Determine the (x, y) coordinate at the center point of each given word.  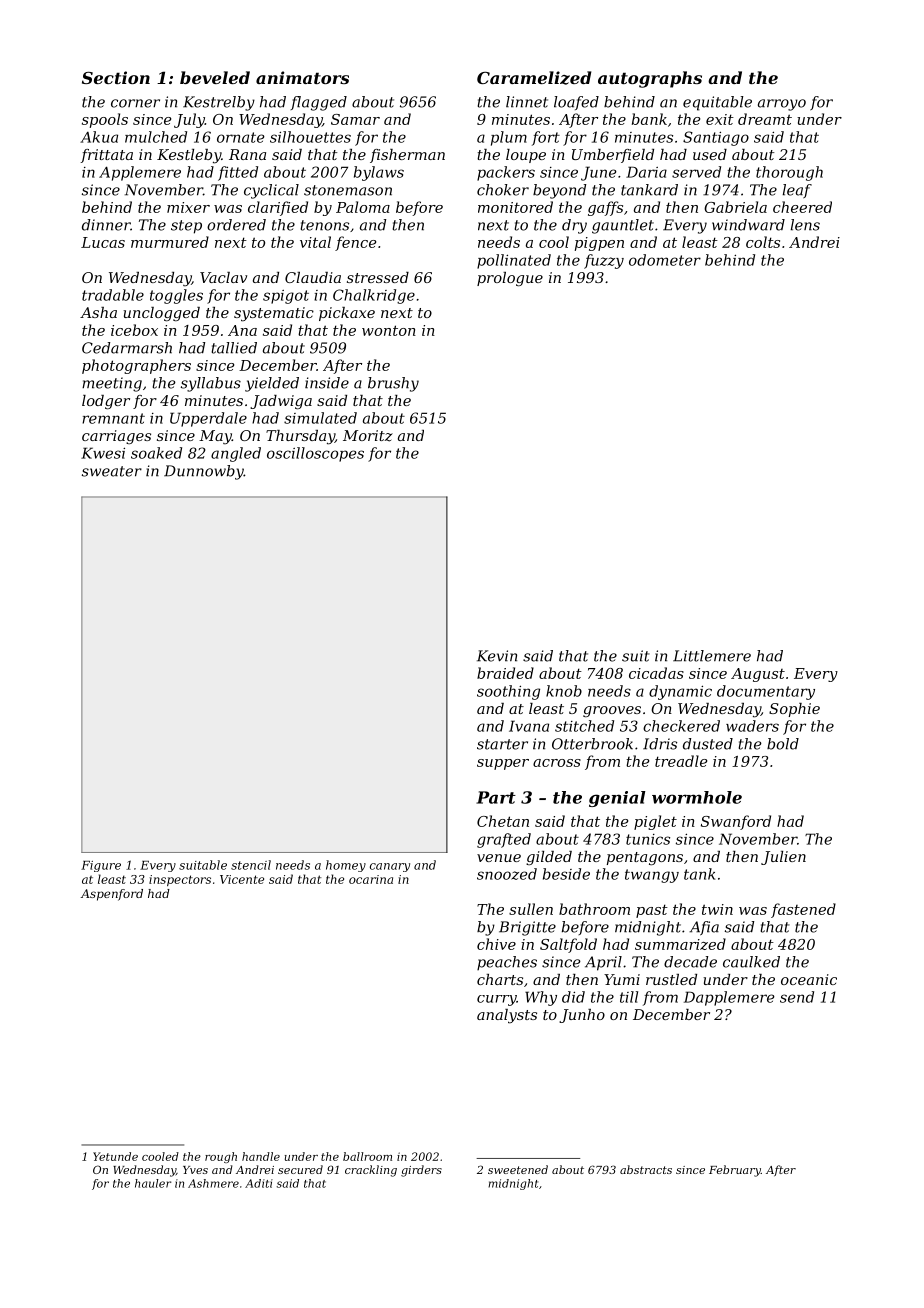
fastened (803, 910)
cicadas (656, 673)
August (758, 675)
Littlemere (712, 656)
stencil (251, 865)
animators (302, 77)
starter (502, 744)
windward (748, 225)
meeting (112, 384)
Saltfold (568, 945)
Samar (355, 119)
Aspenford (112, 895)
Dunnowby (204, 472)
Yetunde (115, 1156)
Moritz (368, 436)
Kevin (497, 656)
